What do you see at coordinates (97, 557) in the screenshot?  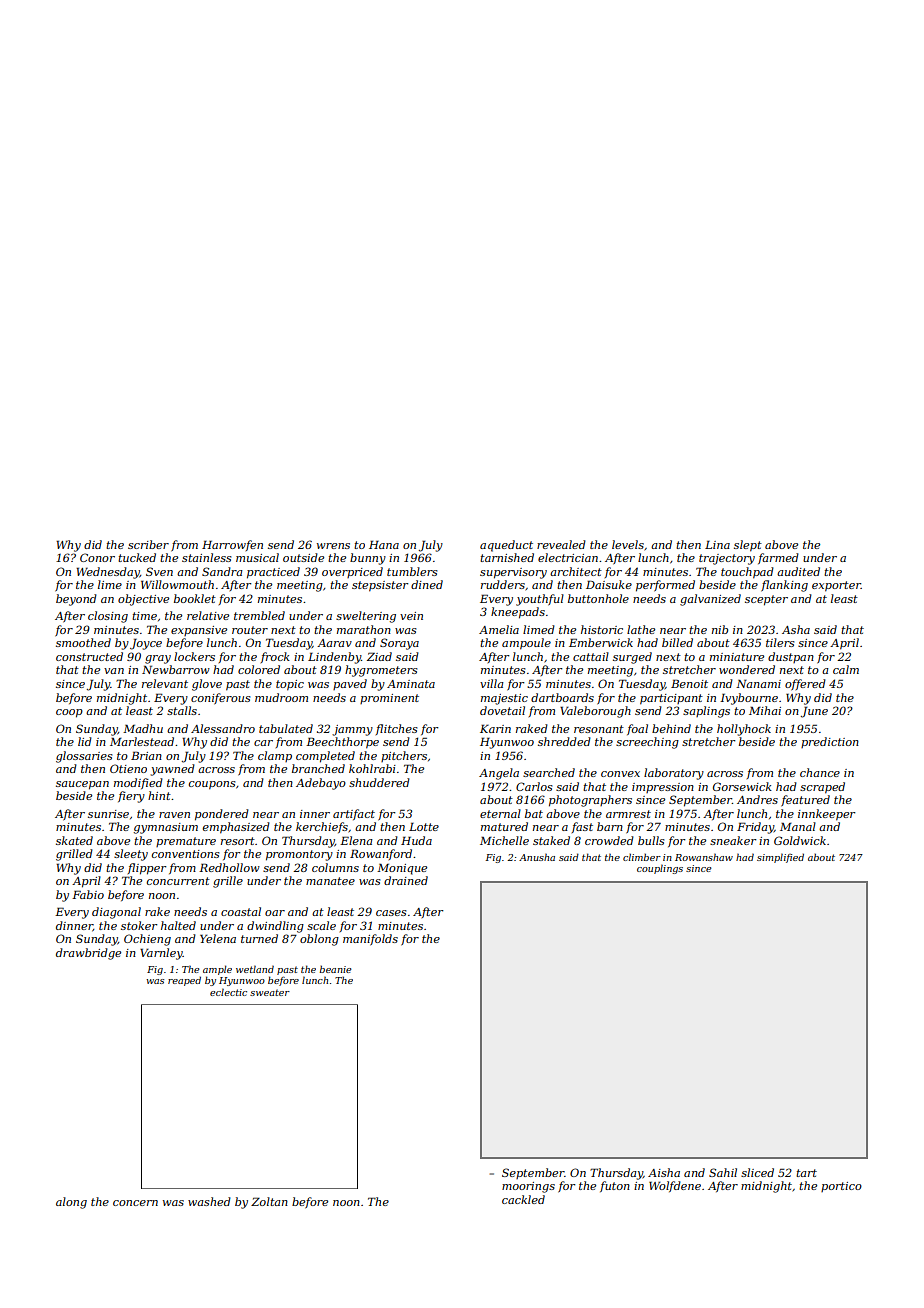 I see `Conor` at bounding box center [97, 557].
